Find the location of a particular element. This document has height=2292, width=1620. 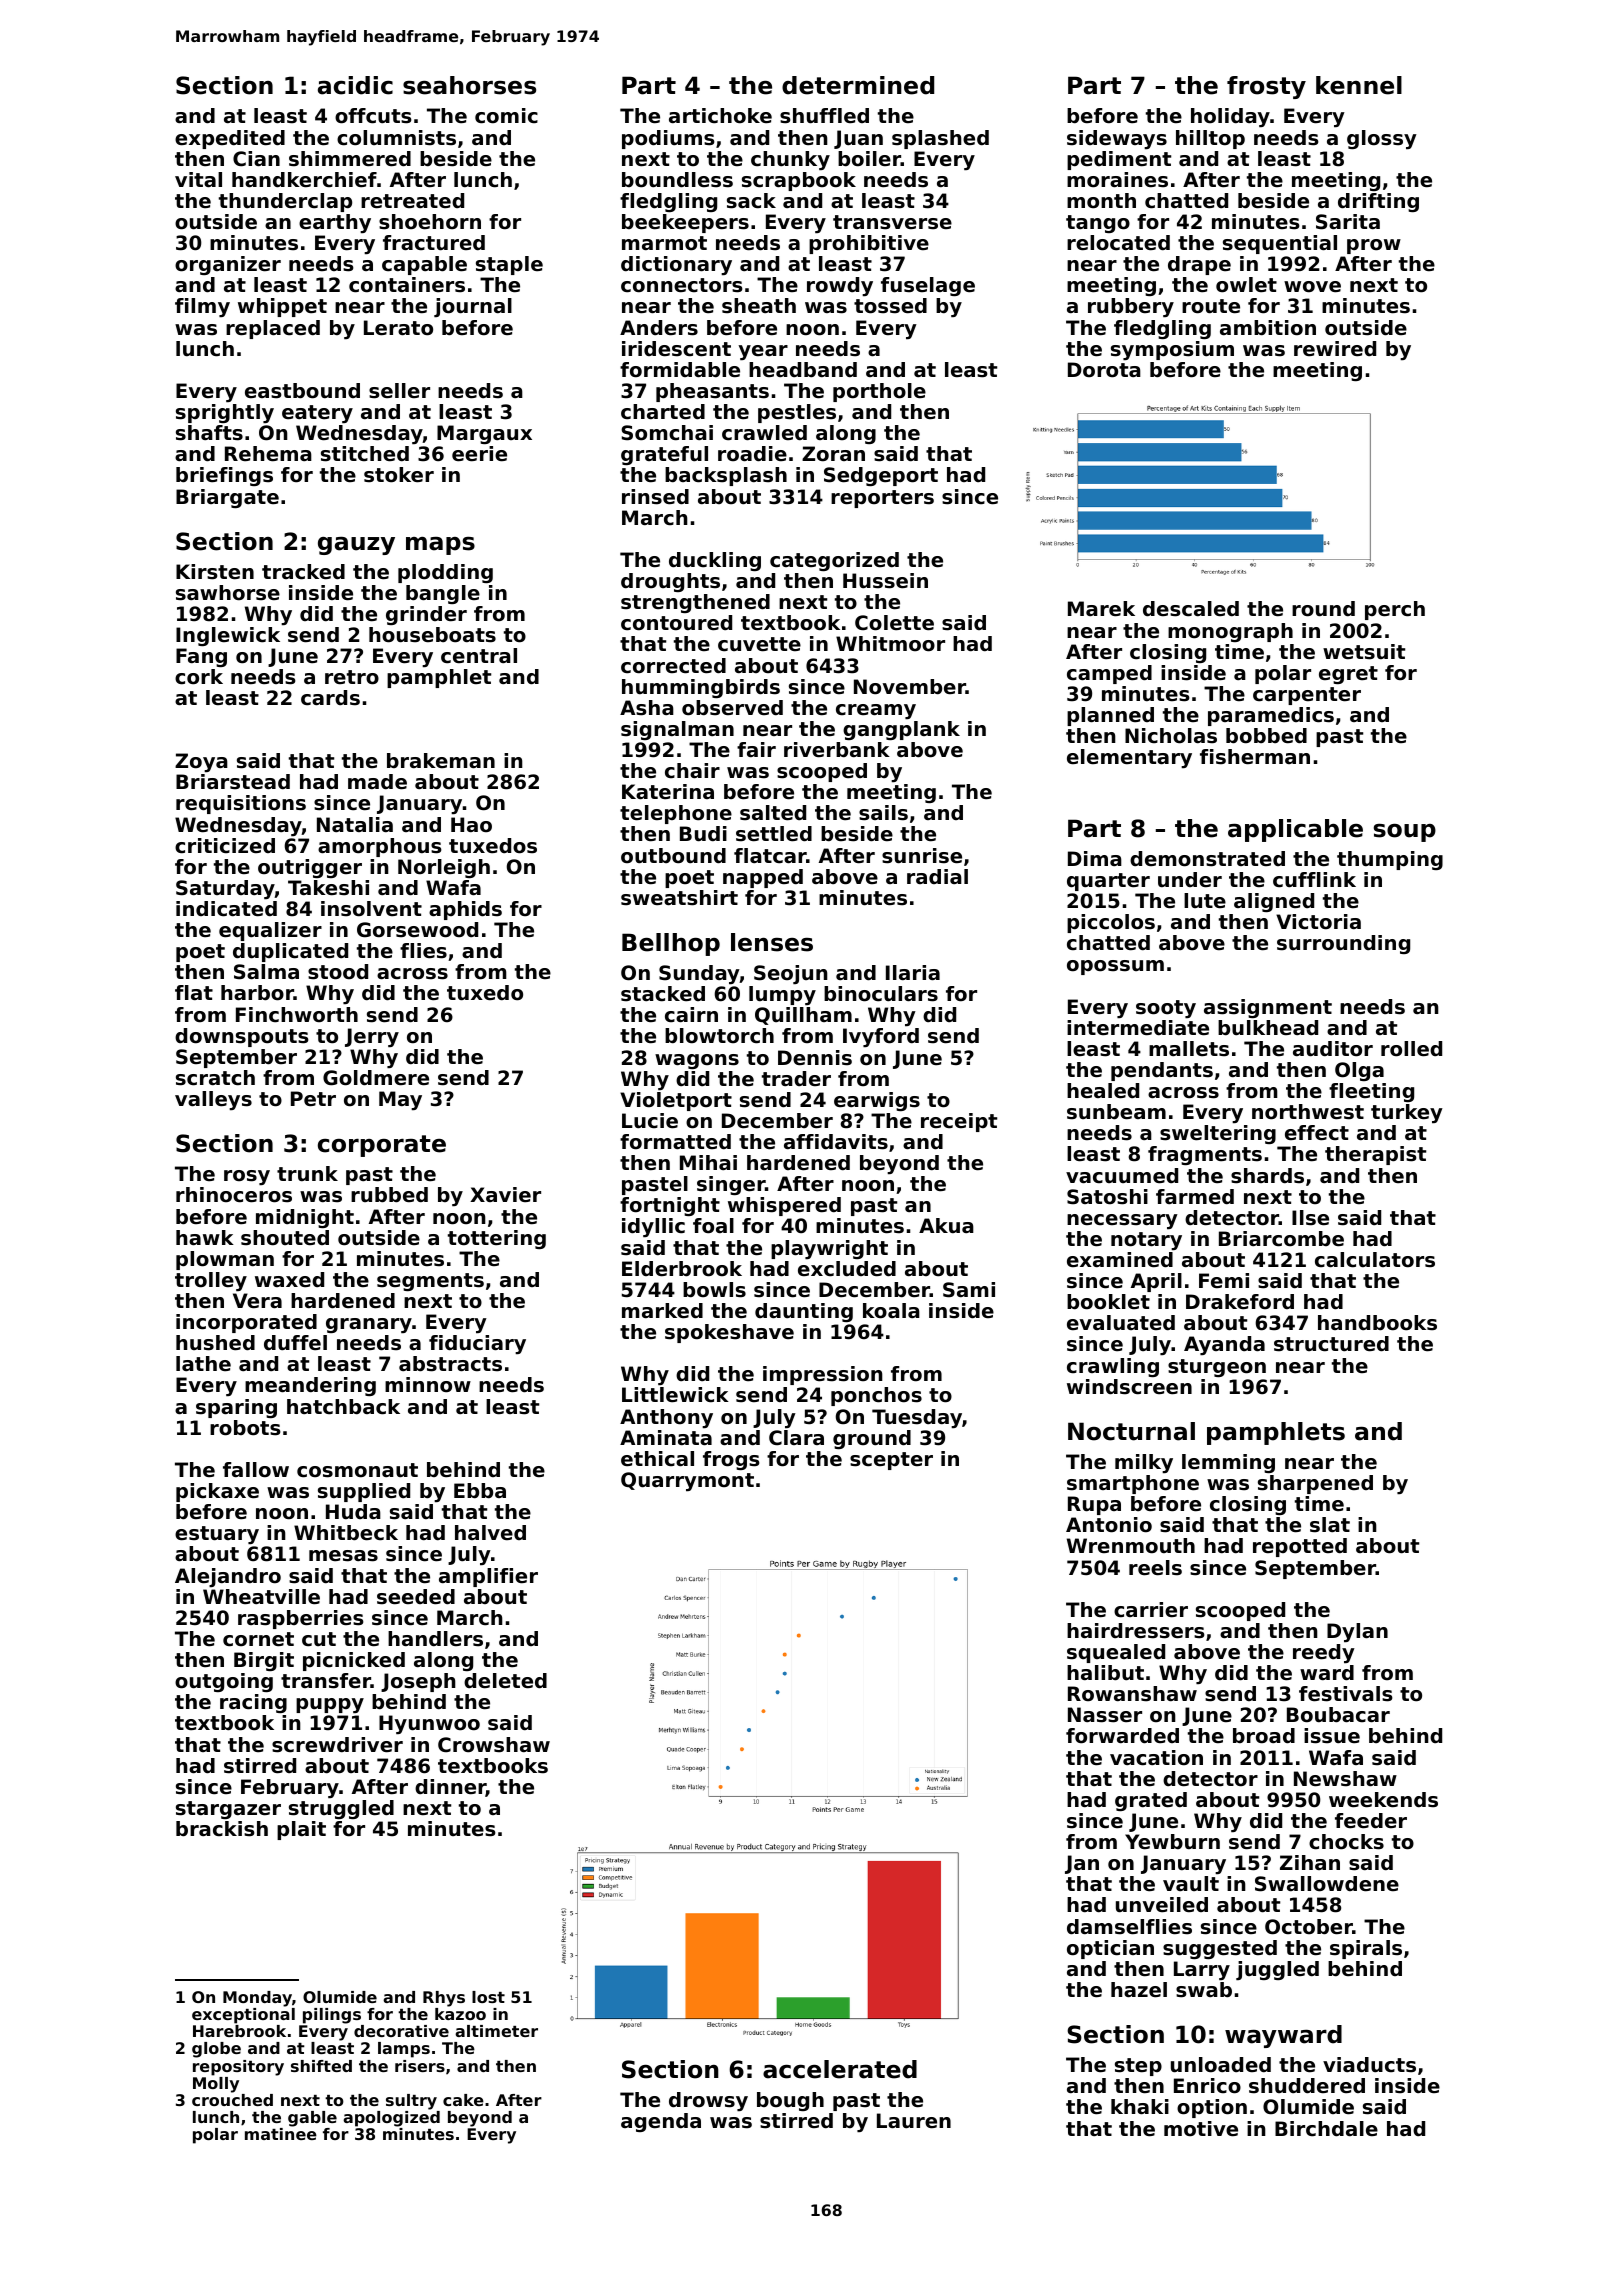

acidic is located at coordinates (355, 85).
